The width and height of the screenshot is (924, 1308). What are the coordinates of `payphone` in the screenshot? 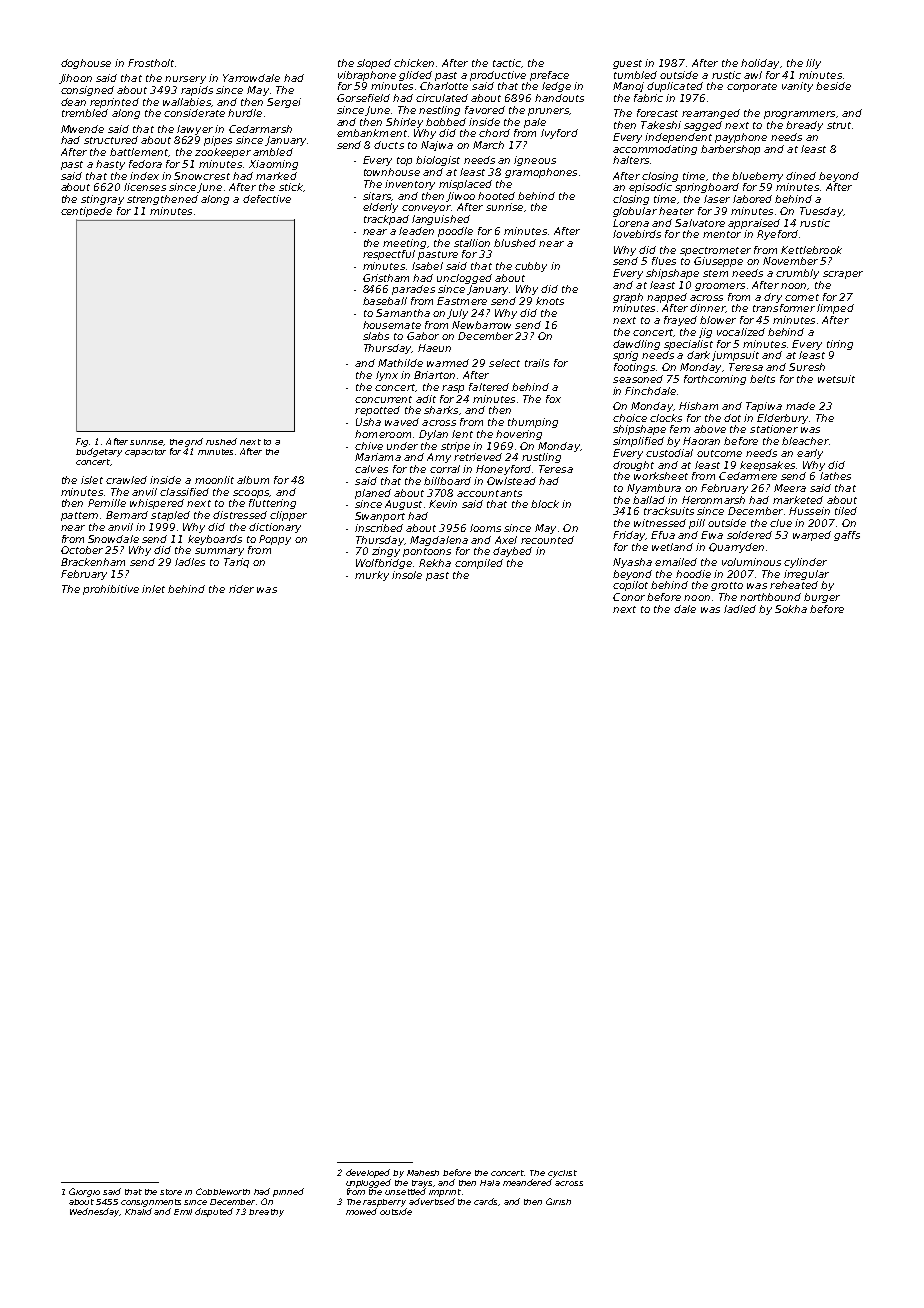 It's located at (741, 138).
